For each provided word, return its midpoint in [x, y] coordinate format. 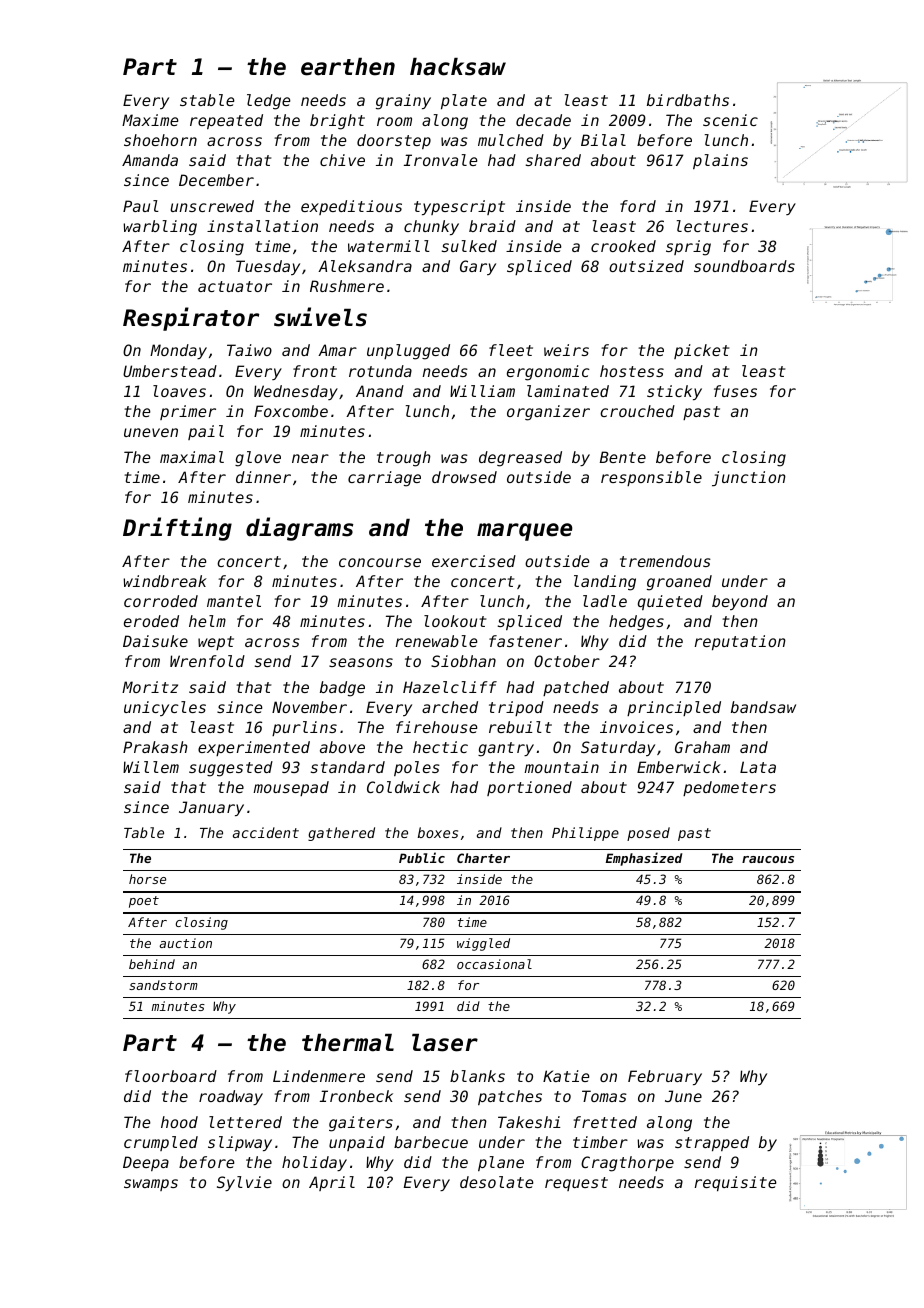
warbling [160, 228]
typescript [459, 207]
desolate [497, 1182]
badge [342, 689]
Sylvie [244, 1183]
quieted [670, 602]
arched [450, 707]
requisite [736, 1183]
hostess [632, 371]
